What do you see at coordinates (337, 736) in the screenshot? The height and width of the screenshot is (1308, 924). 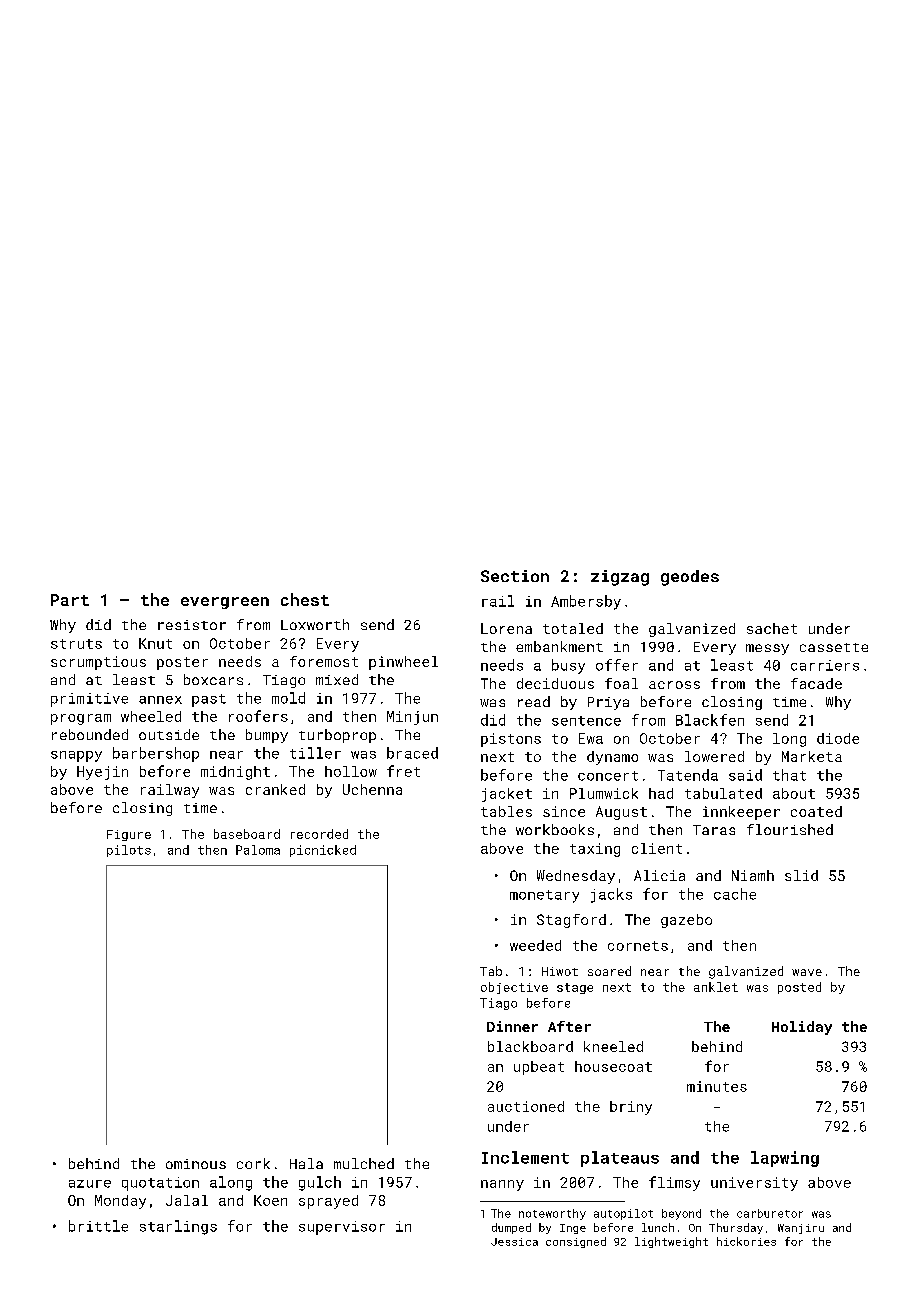 I see `turboprop` at bounding box center [337, 736].
